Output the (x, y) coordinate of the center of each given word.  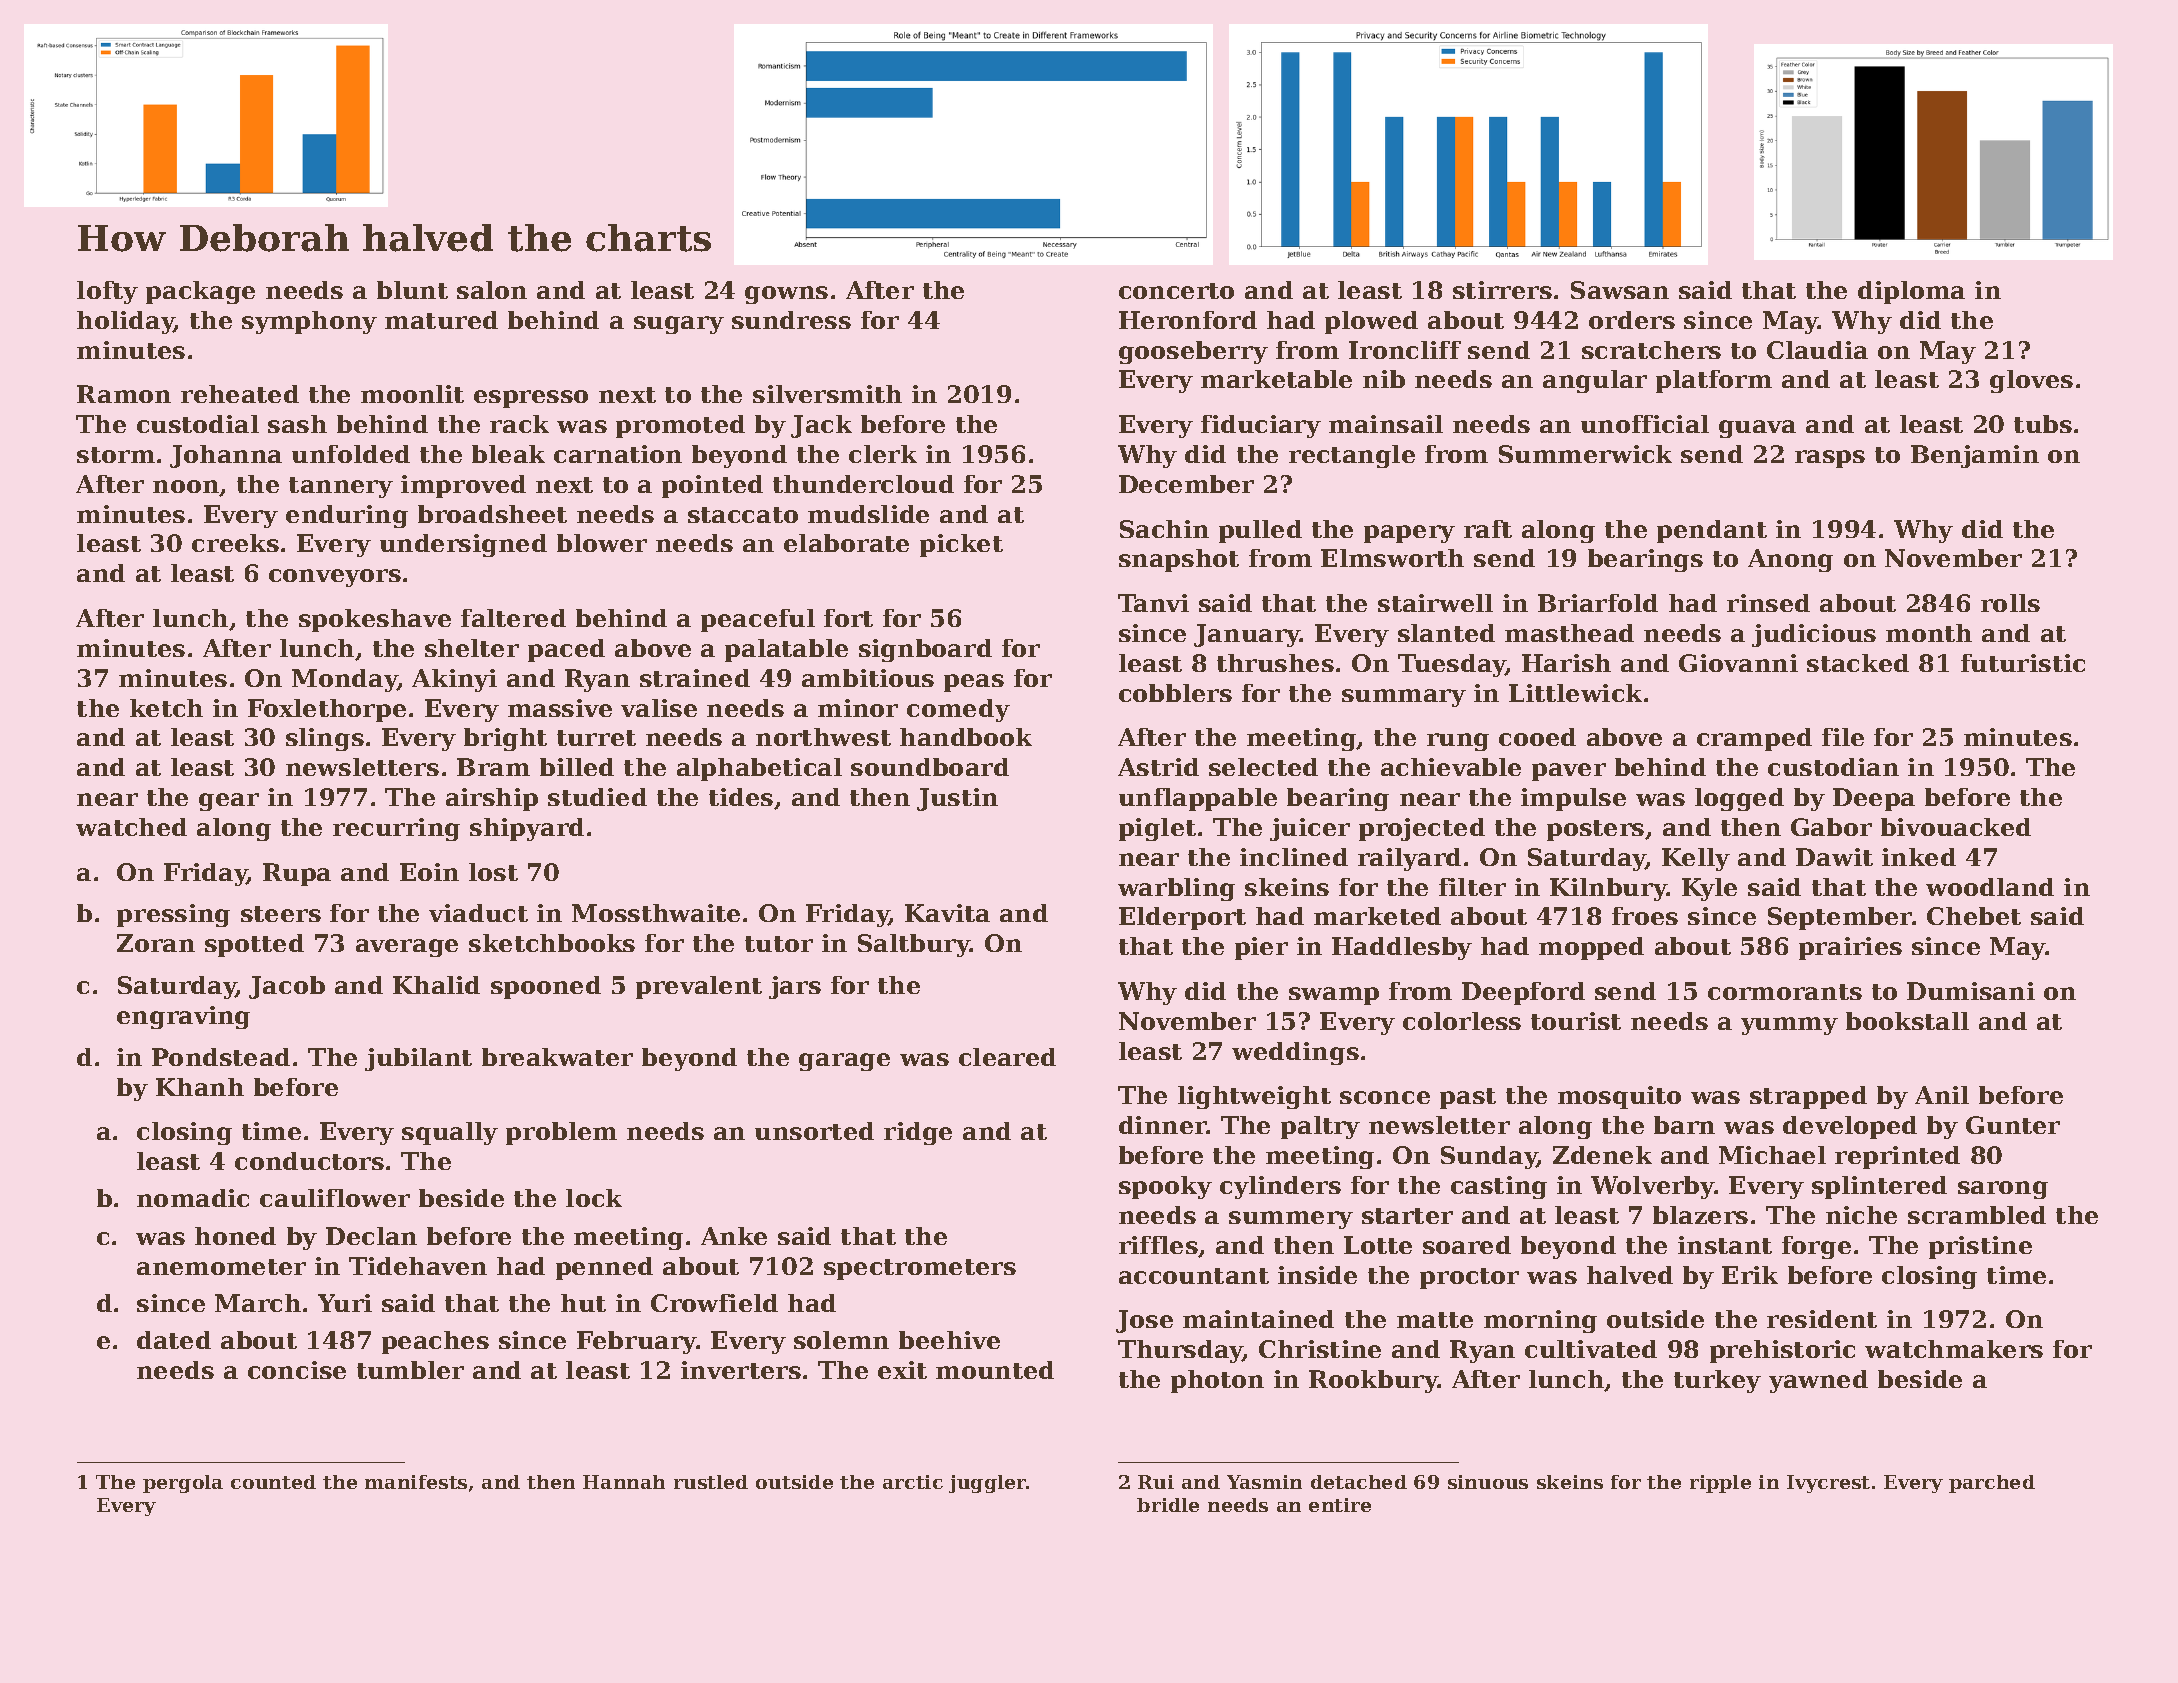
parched (1992, 1484)
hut (583, 1303)
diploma (1911, 292)
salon (492, 290)
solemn (841, 1340)
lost (493, 872)
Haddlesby (1402, 948)
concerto (1176, 291)
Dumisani (1971, 991)
